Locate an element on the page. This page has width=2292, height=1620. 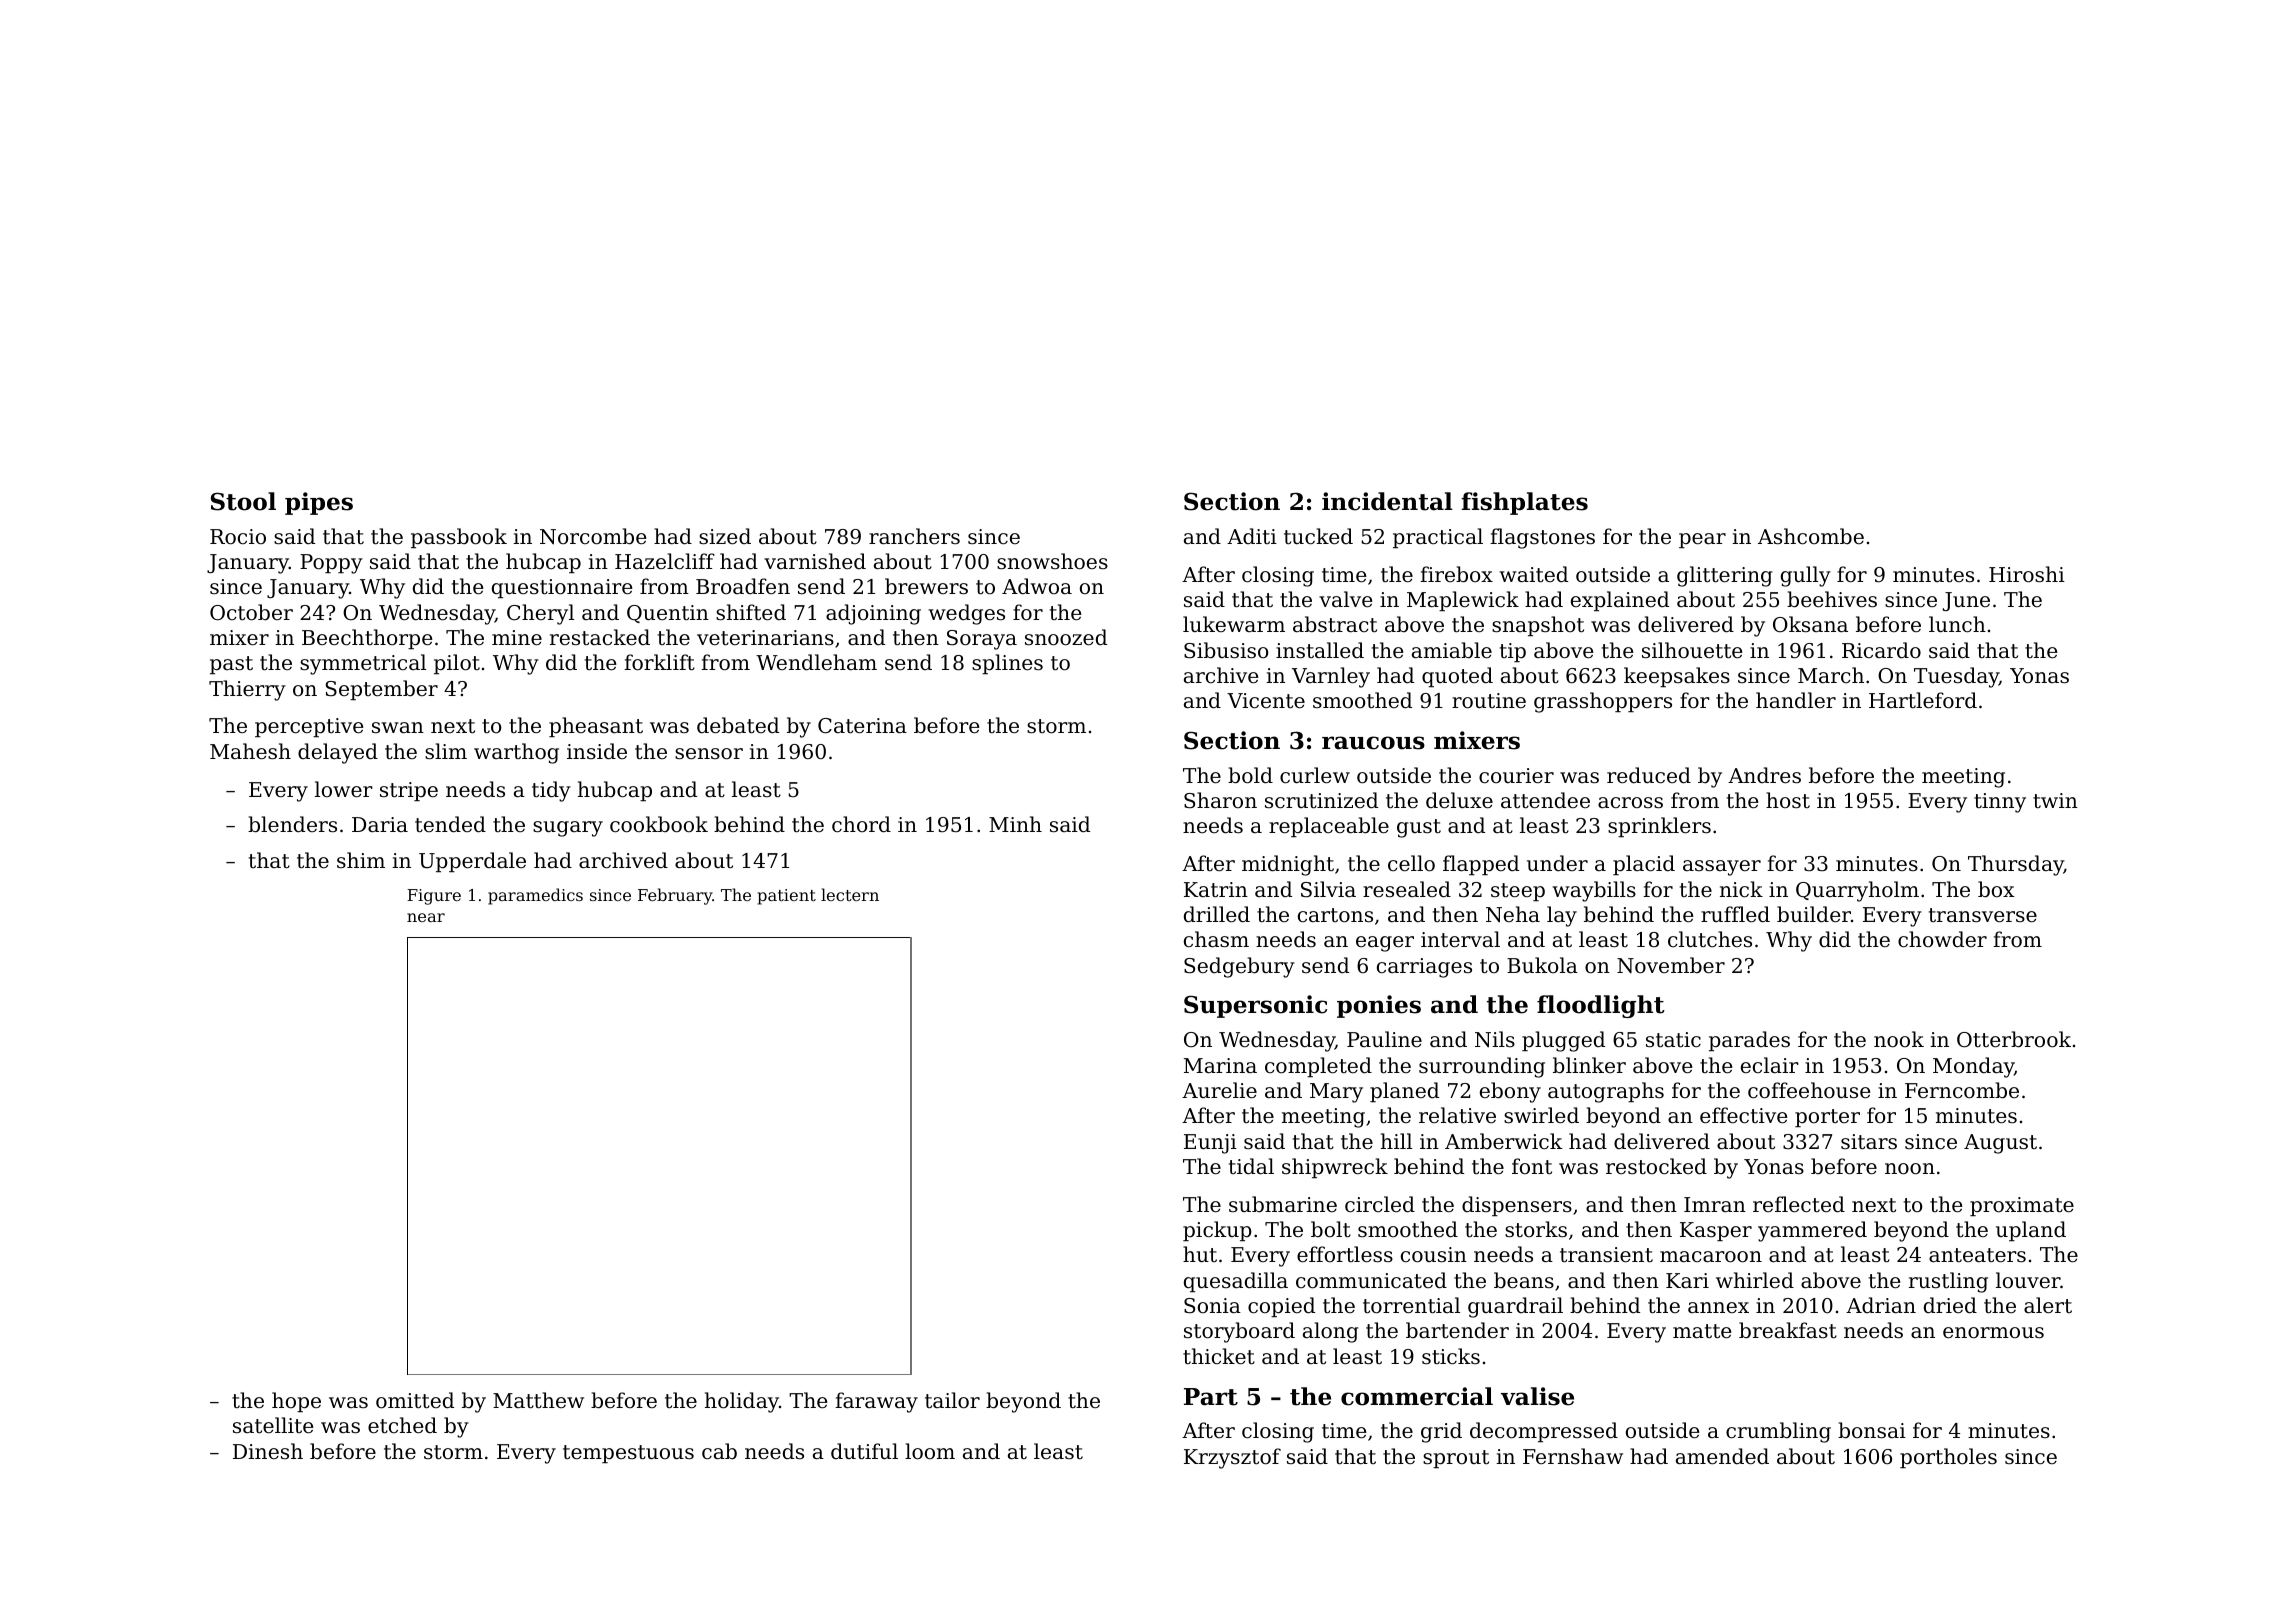
Minh is located at coordinates (1015, 824).
